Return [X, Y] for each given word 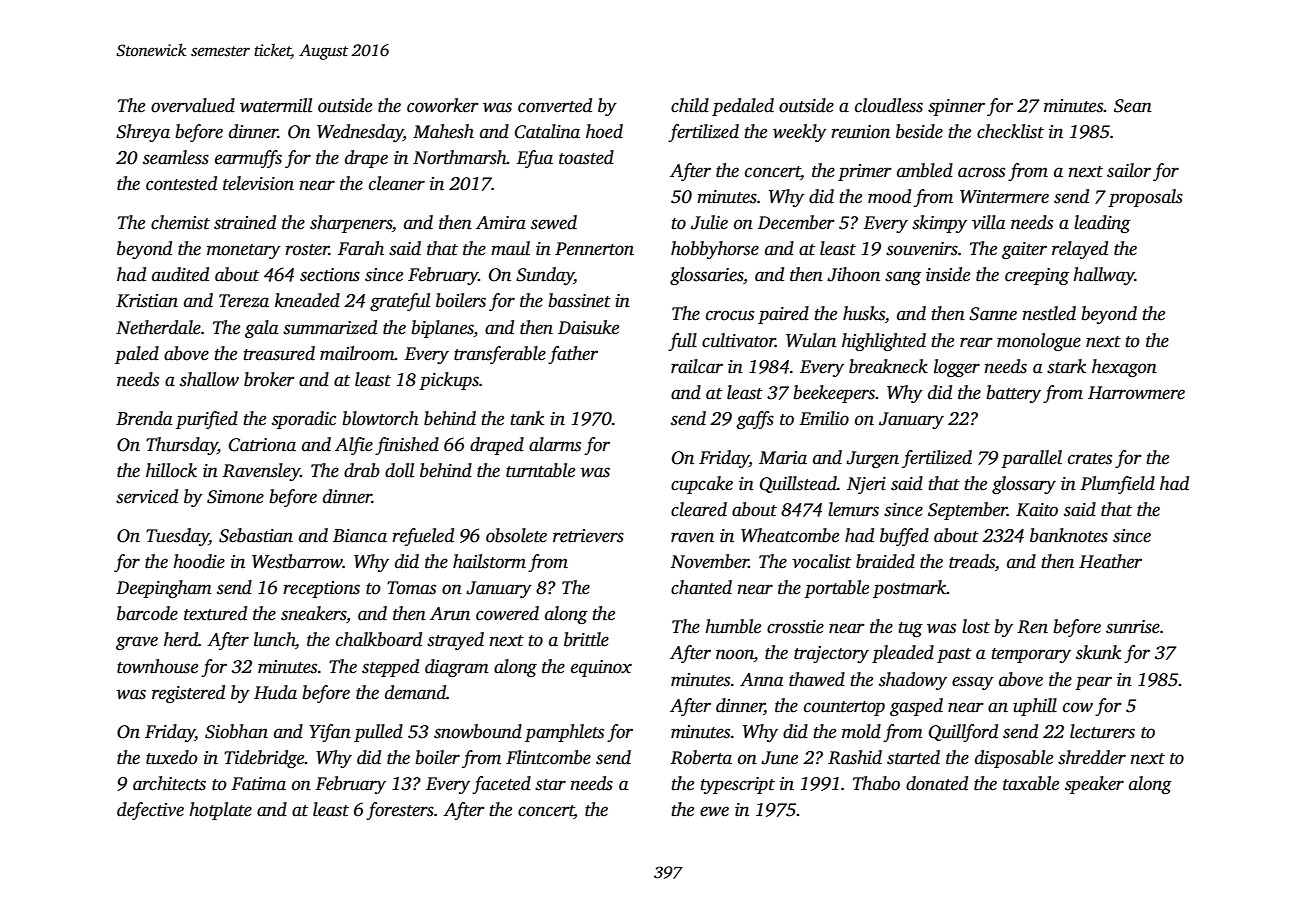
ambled [925, 170]
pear [1093, 683]
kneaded [307, 300]
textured [215, 613]
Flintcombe [548, 757]
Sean [1133, 106]
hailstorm [489, 561]
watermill [276, 105]
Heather [1110, 561]
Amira [501, 223]
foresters [400, 811]
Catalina [547, 131]
